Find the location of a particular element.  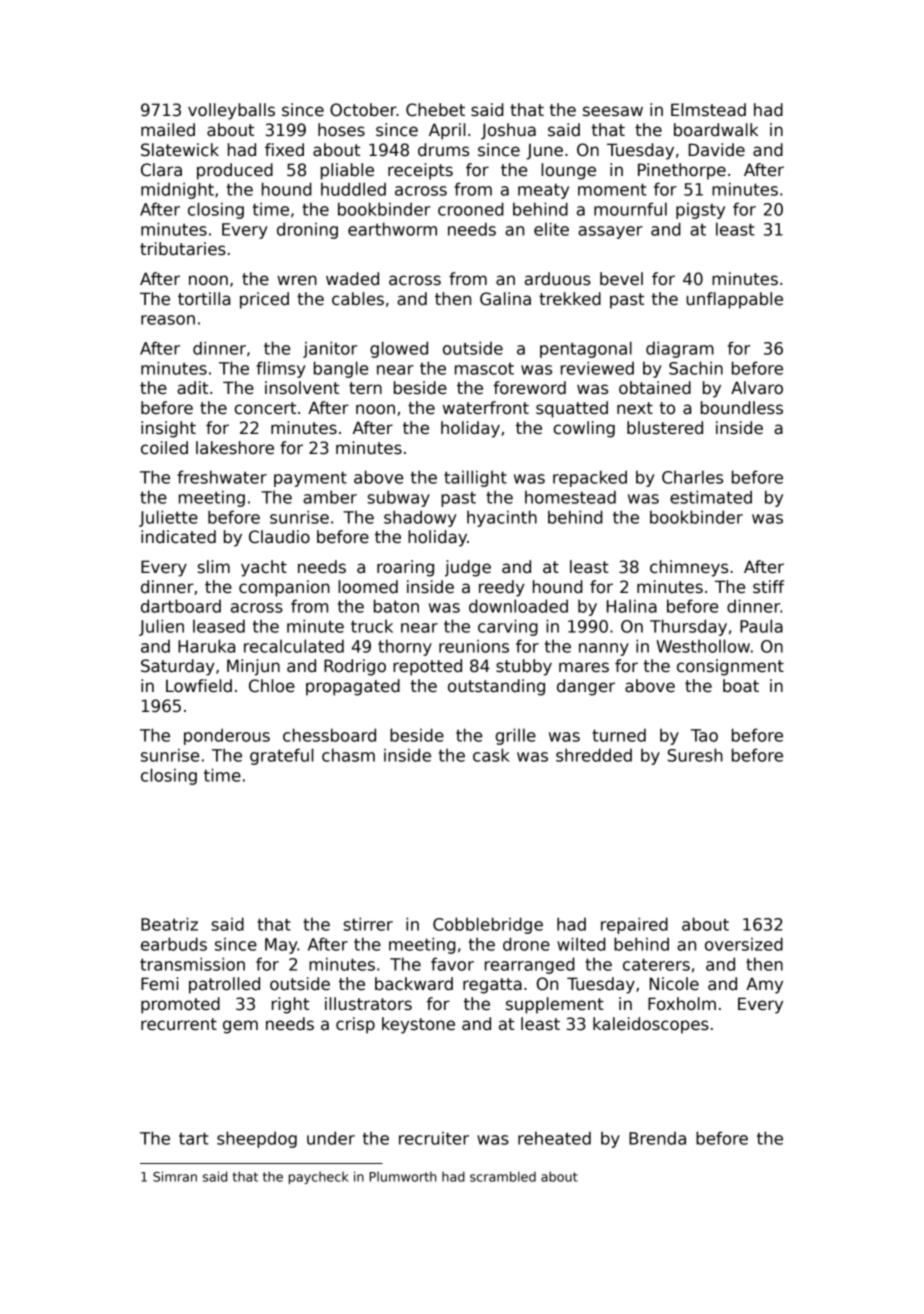

hyacinth is located at coordinates (502, 518).
